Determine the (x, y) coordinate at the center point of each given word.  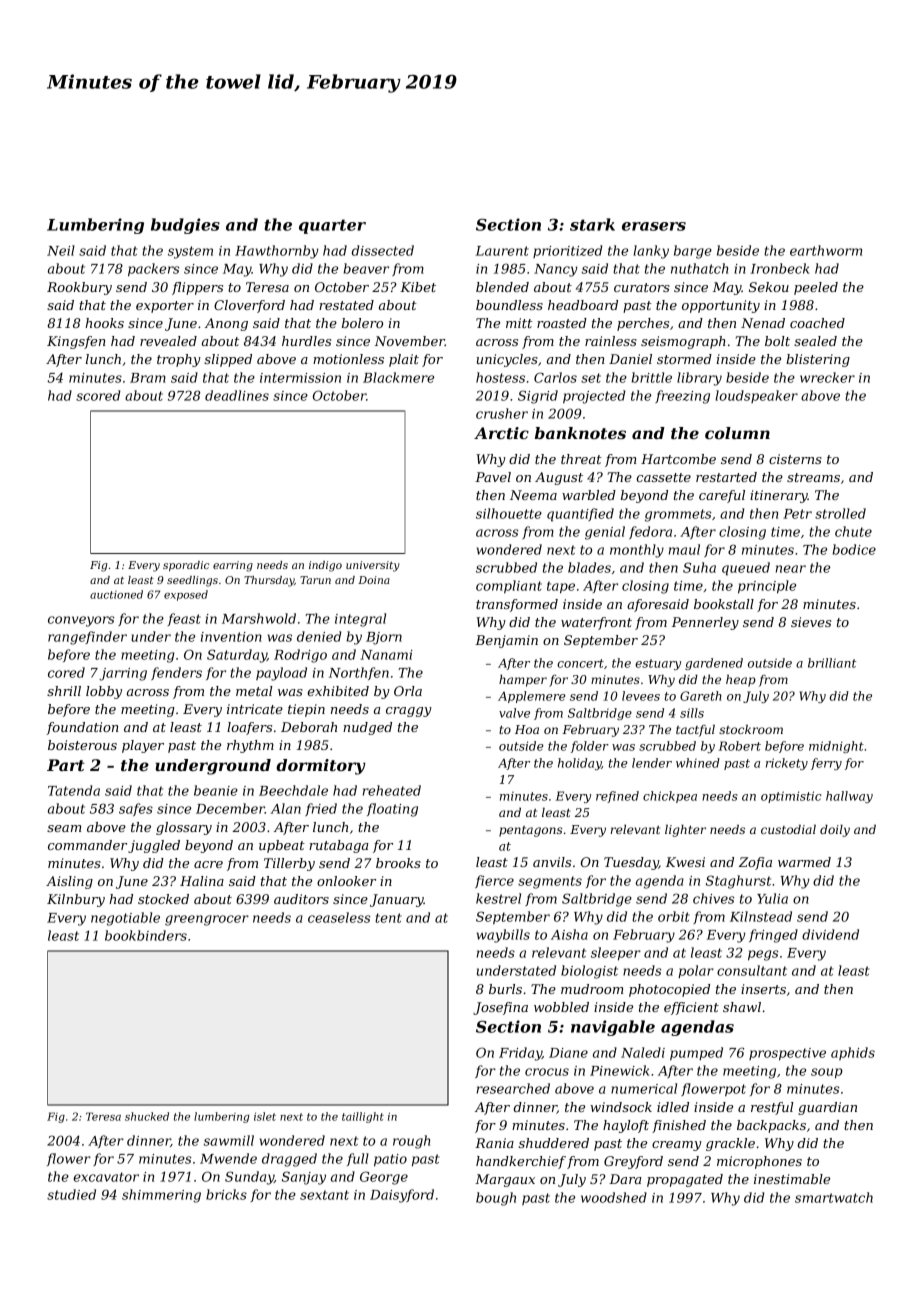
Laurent (502, 251)
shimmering (161, 1196)
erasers (654, 226)
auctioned (116, 594)
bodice (854, 549)
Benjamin (506, 641)
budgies (185, 226)
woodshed (614, 1197)
